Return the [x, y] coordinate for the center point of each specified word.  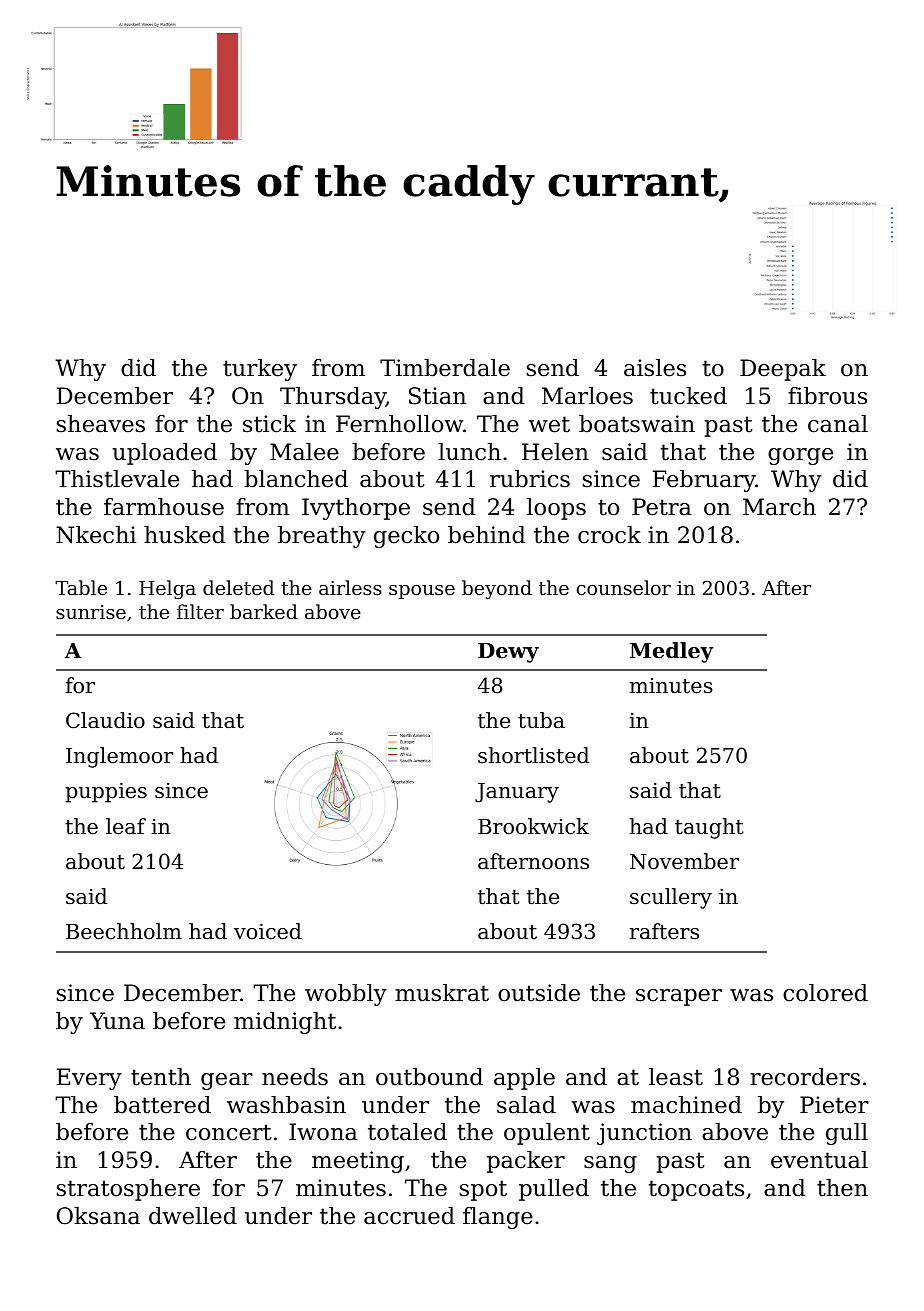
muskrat [442, 993]
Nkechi [96, 535]
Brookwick [533, 826]
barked [264, 611]
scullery [671, 898]
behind [487, 535]
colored [825, 993]
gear [227, 1081]
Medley [671, 652]
